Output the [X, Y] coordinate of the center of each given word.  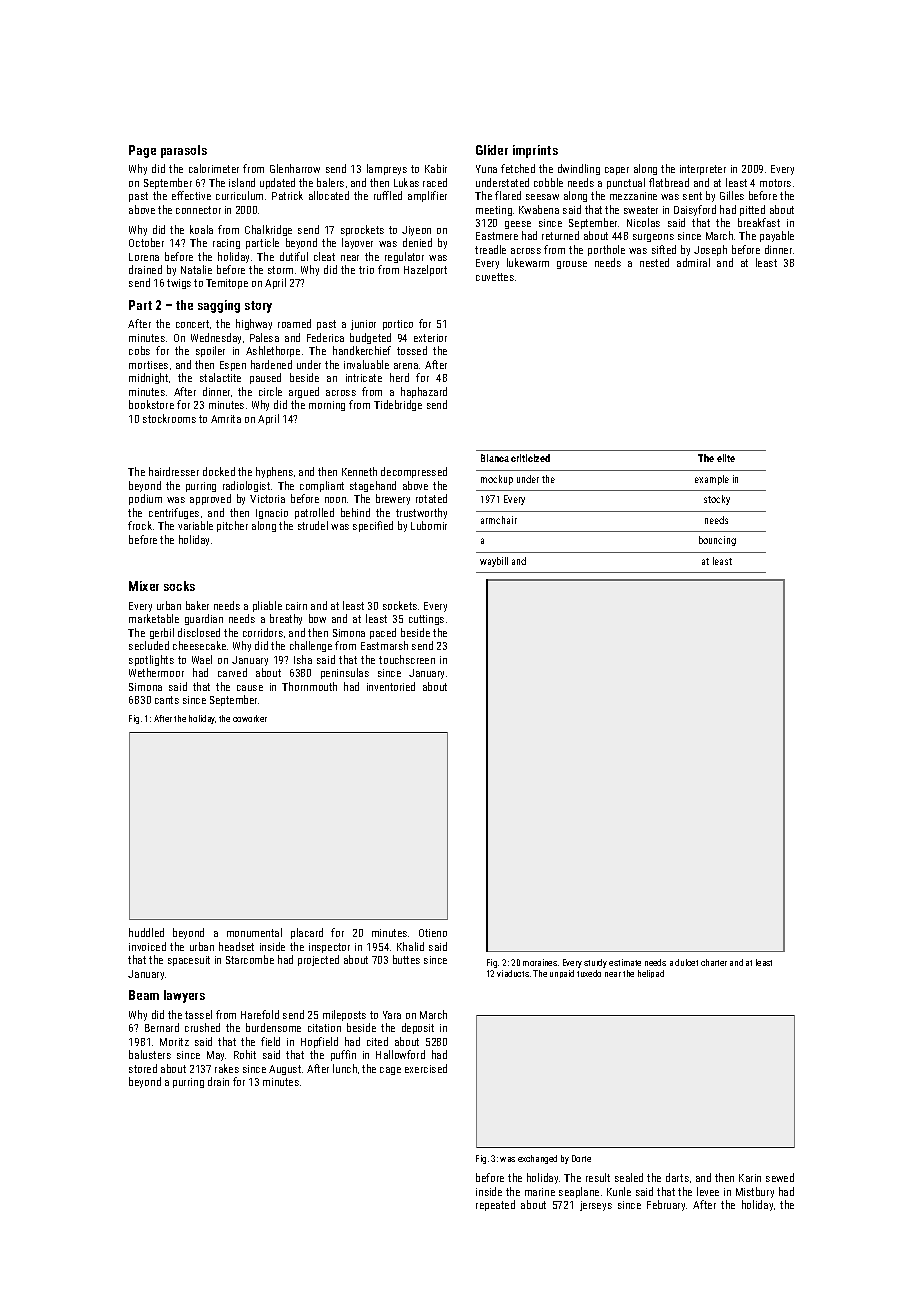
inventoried [391, 686]
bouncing [717, 541]
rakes [227, 1068]
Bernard [162, 1027]
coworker [250, 718]
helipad [651, 974]
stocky [717, 500]
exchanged [537, 1159]
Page [142, 151]
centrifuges [174, 513]
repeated [495, 1205]
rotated [431, 498]
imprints [535, 151]
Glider [492, 150]
